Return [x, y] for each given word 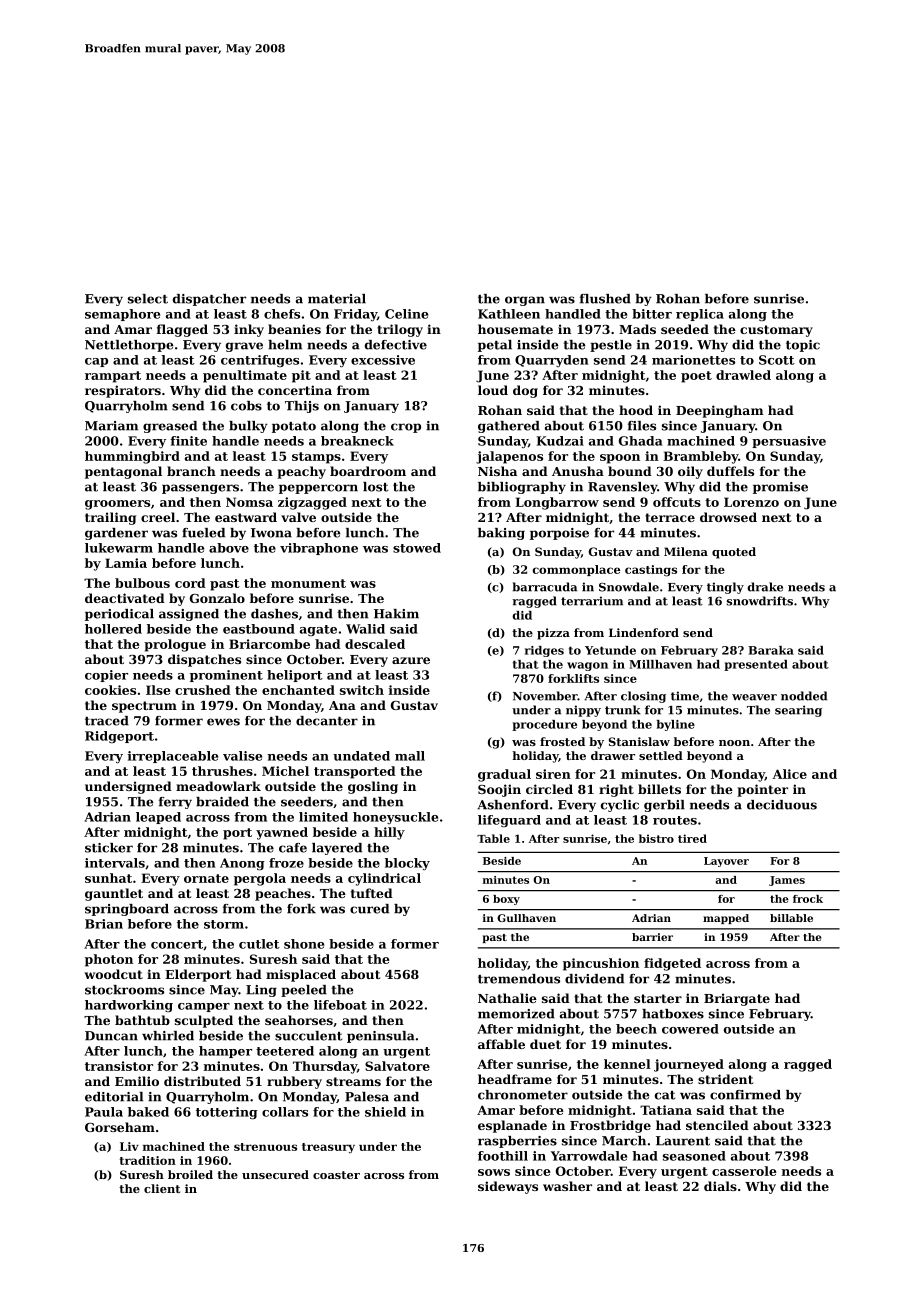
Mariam [111, 426]
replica [700, 315]
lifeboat [340, 1005]
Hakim [396, 614]
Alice [789, 774]
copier [106, 676]
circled [549, 789]
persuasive [789, 442]
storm [224, 924]
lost [375, 487]
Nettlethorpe [129, 346]
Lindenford [644, 632]
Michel [285, 771]
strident [725, 1079]
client [162, 1188]
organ [525, 301]
